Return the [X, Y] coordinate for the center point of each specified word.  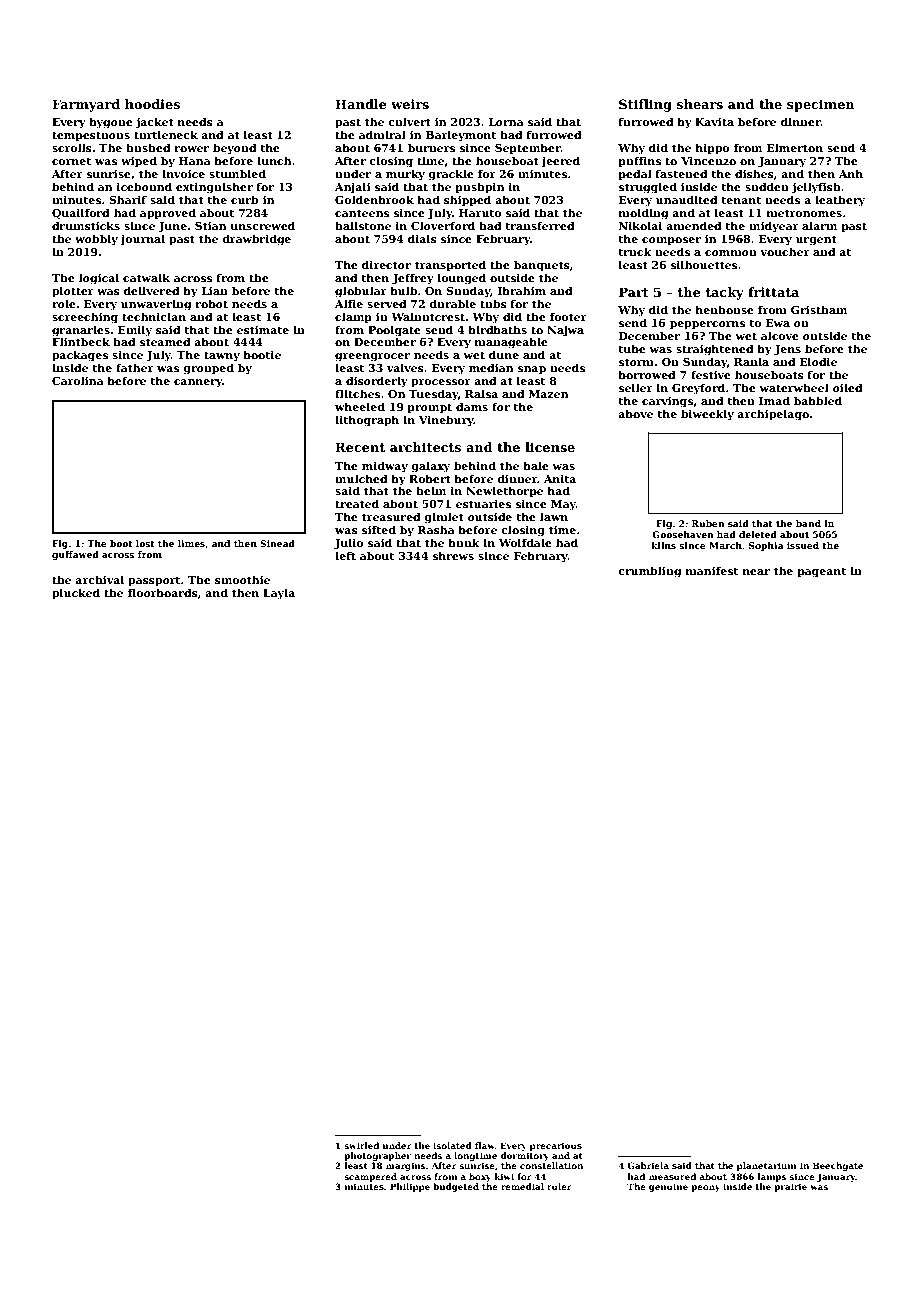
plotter [73, 291]
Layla [279, 594]
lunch [274, 160]
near [756, 572]
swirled [361, 1145]
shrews [453, 555]
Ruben [708, 523]
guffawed [75, 555]
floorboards [163, 592]
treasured [391, 516]
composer [671, 241]
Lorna [506, 122]
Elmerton [795, 147]
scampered [370, 1177]
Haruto [480, 213]
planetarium [766, 1166]
